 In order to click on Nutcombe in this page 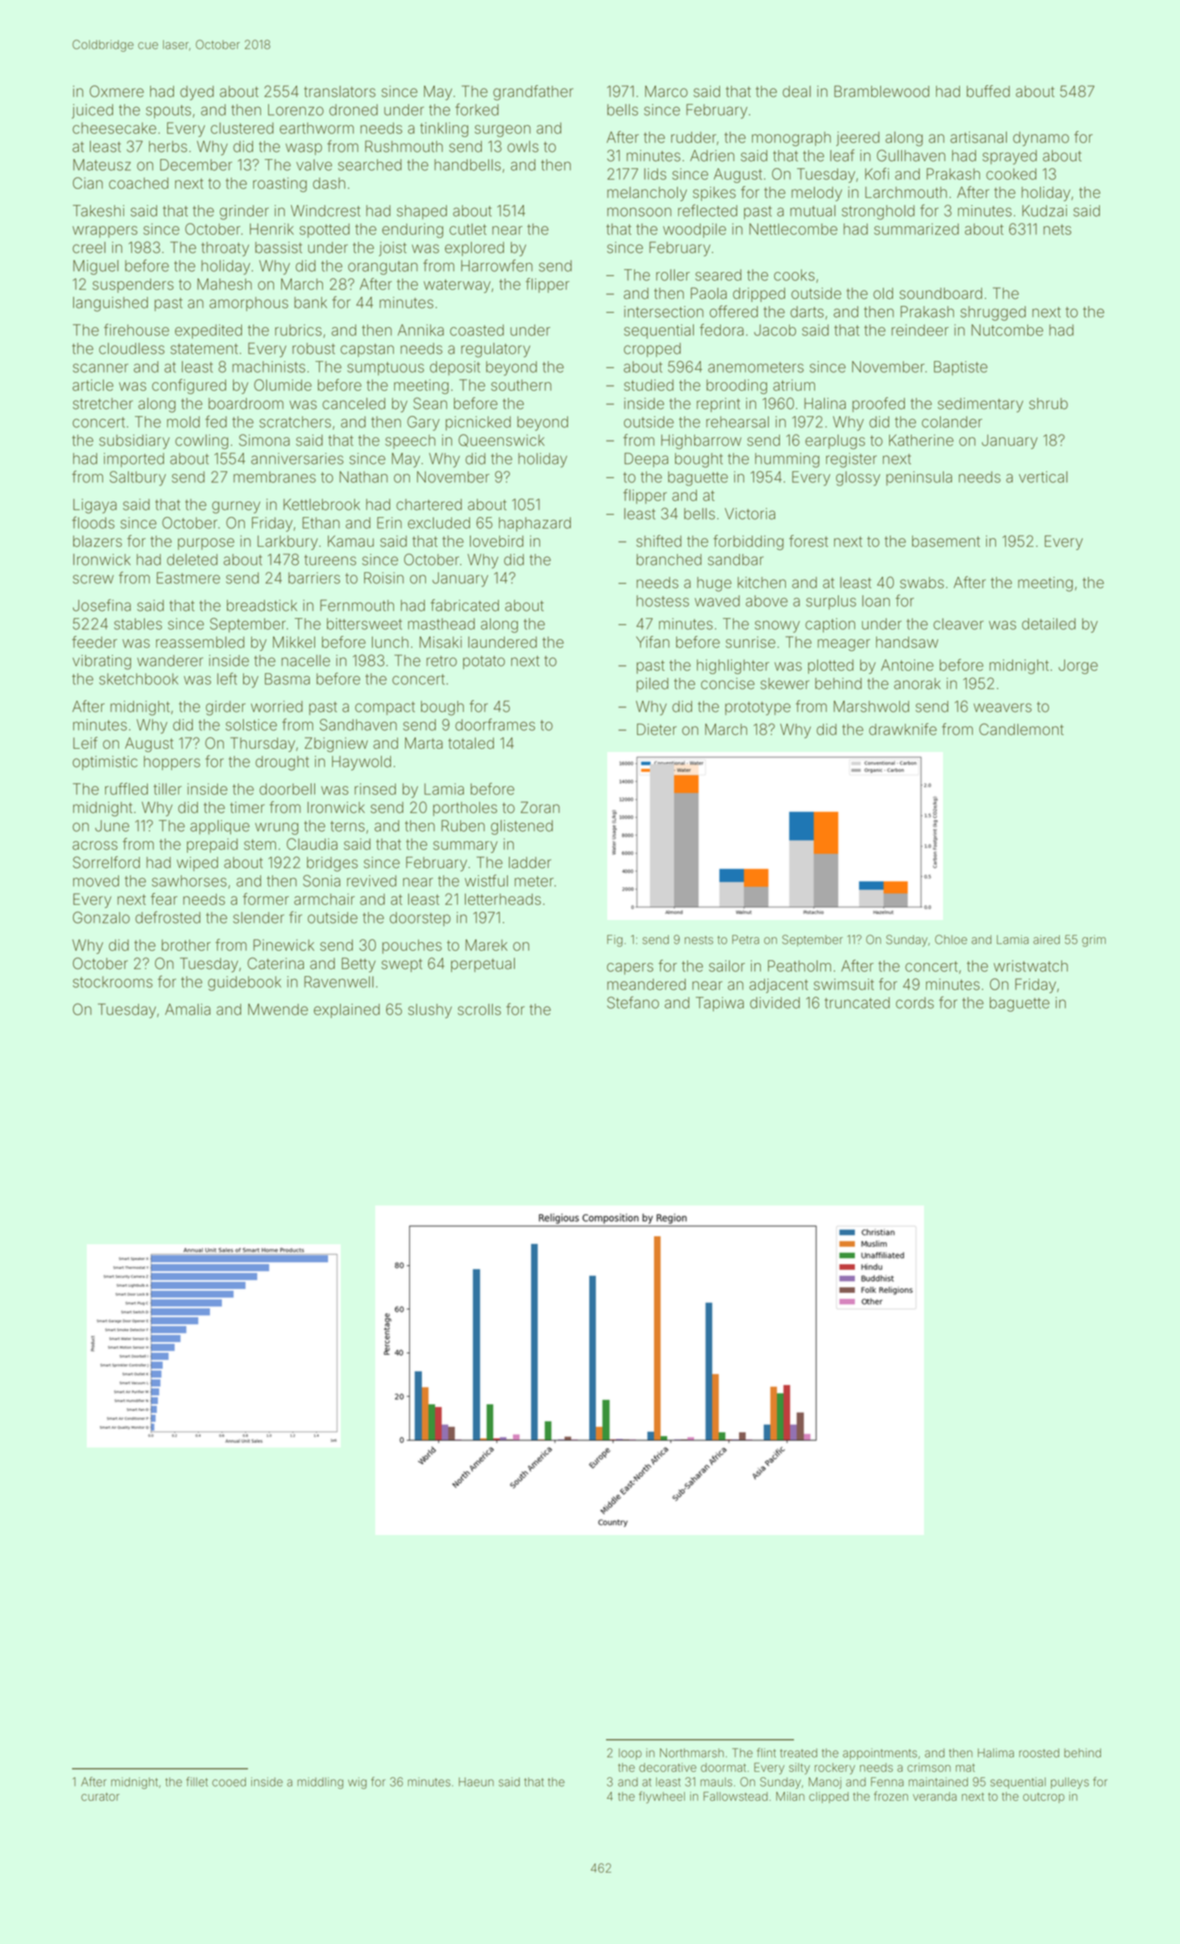, I will do `click(1007, 330)`.
